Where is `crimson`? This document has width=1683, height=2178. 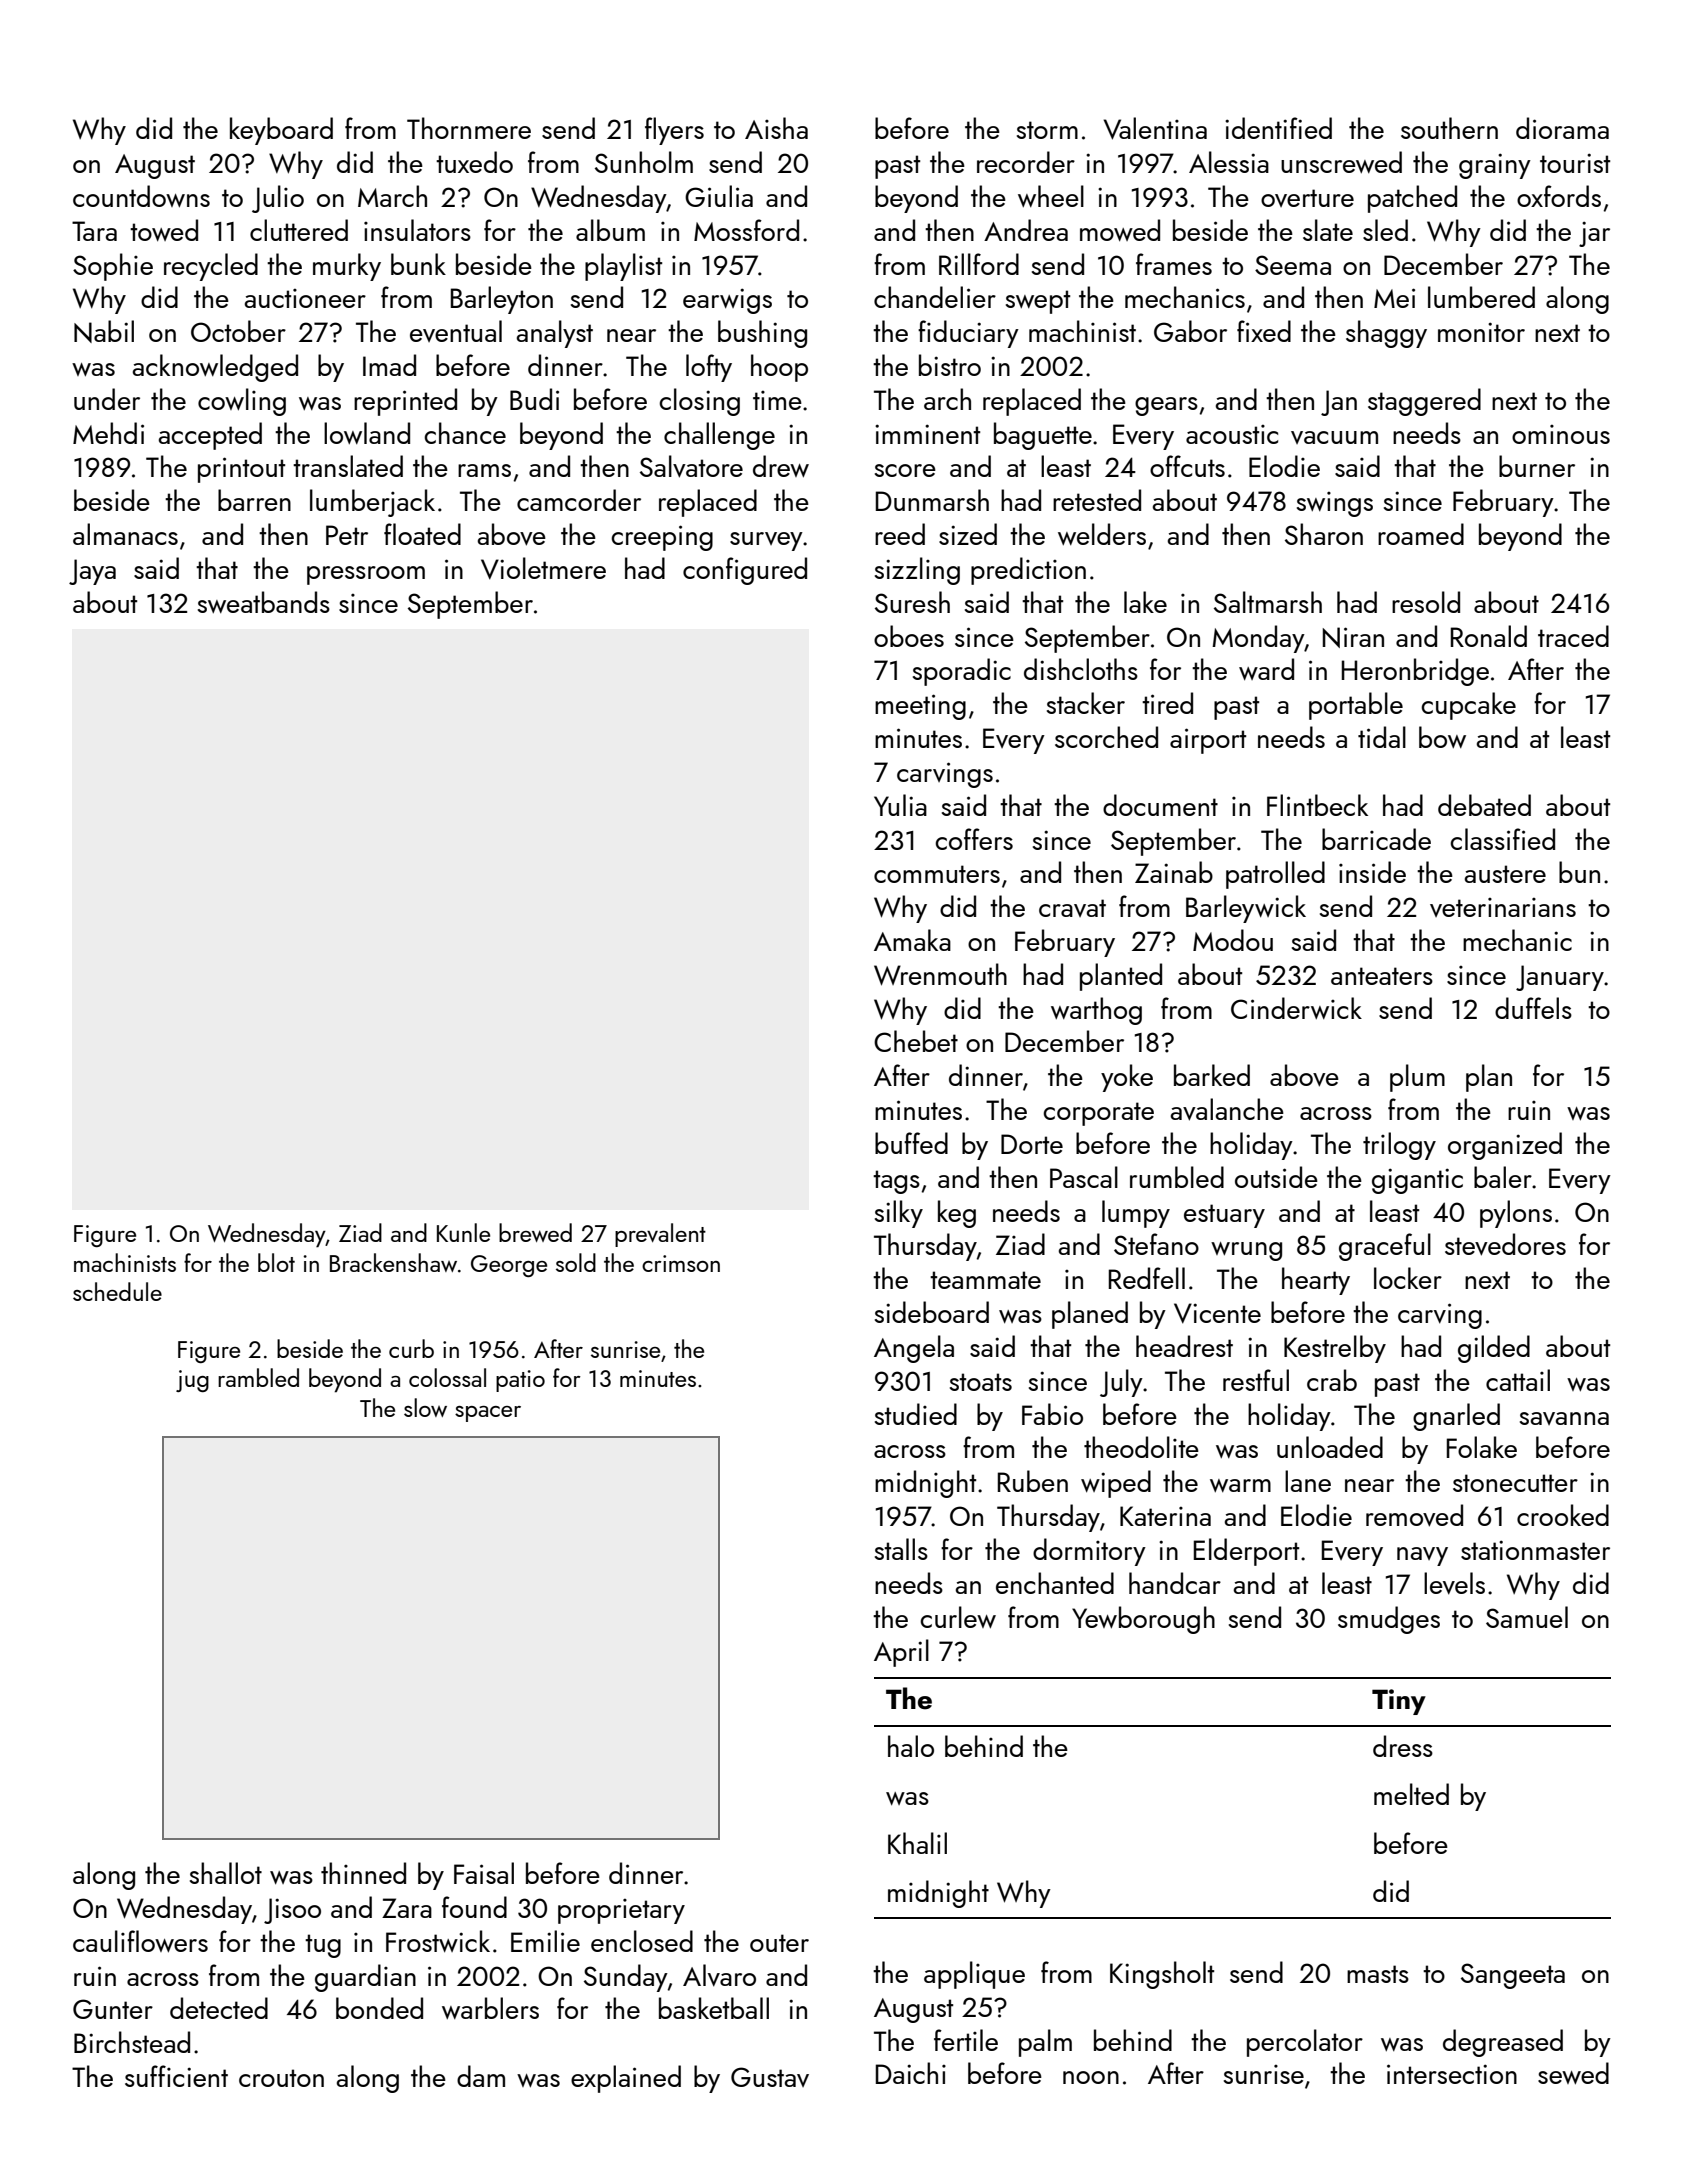 crimson is located at coordinates (681, 1263).
